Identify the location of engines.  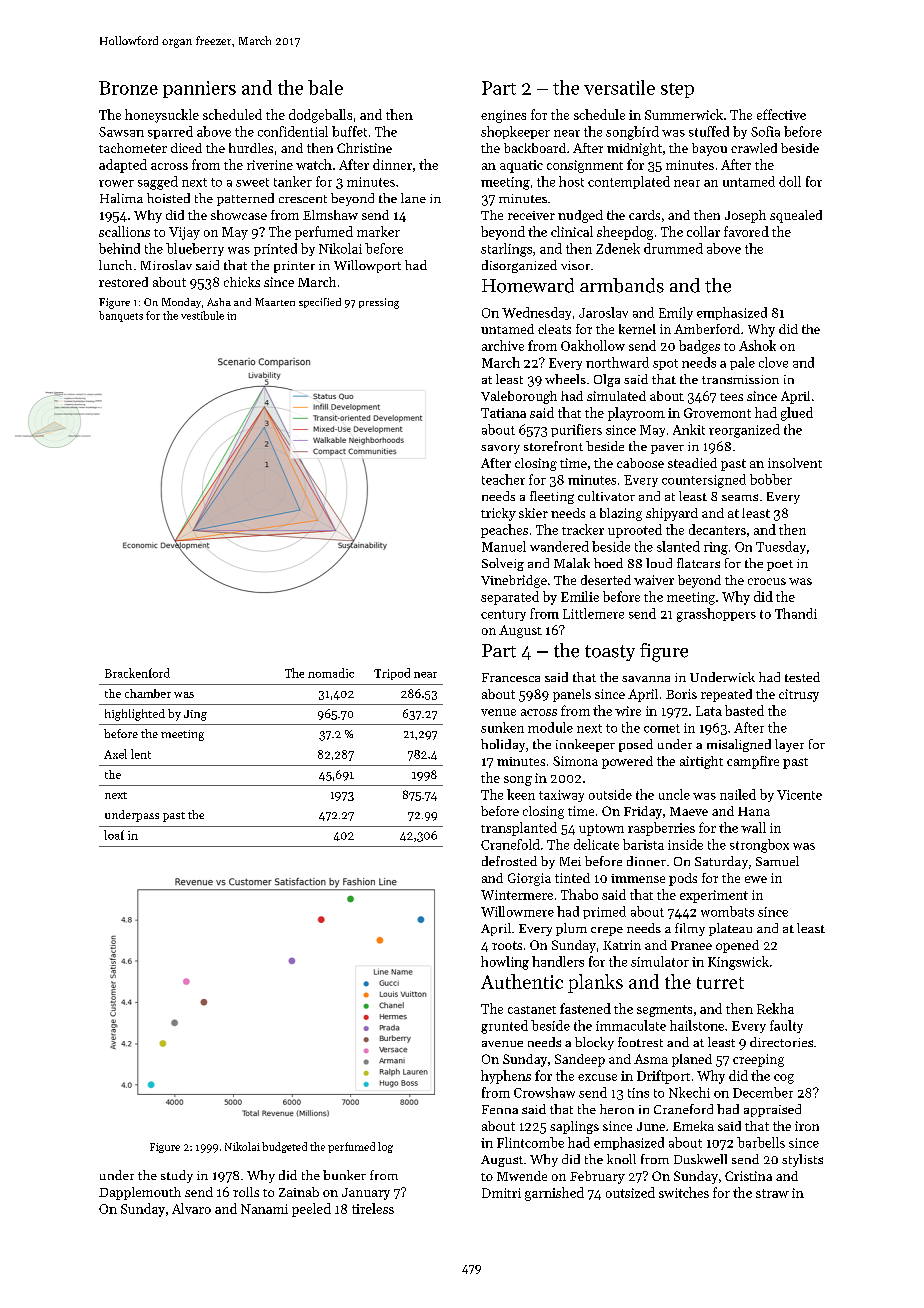
(503, 116).
